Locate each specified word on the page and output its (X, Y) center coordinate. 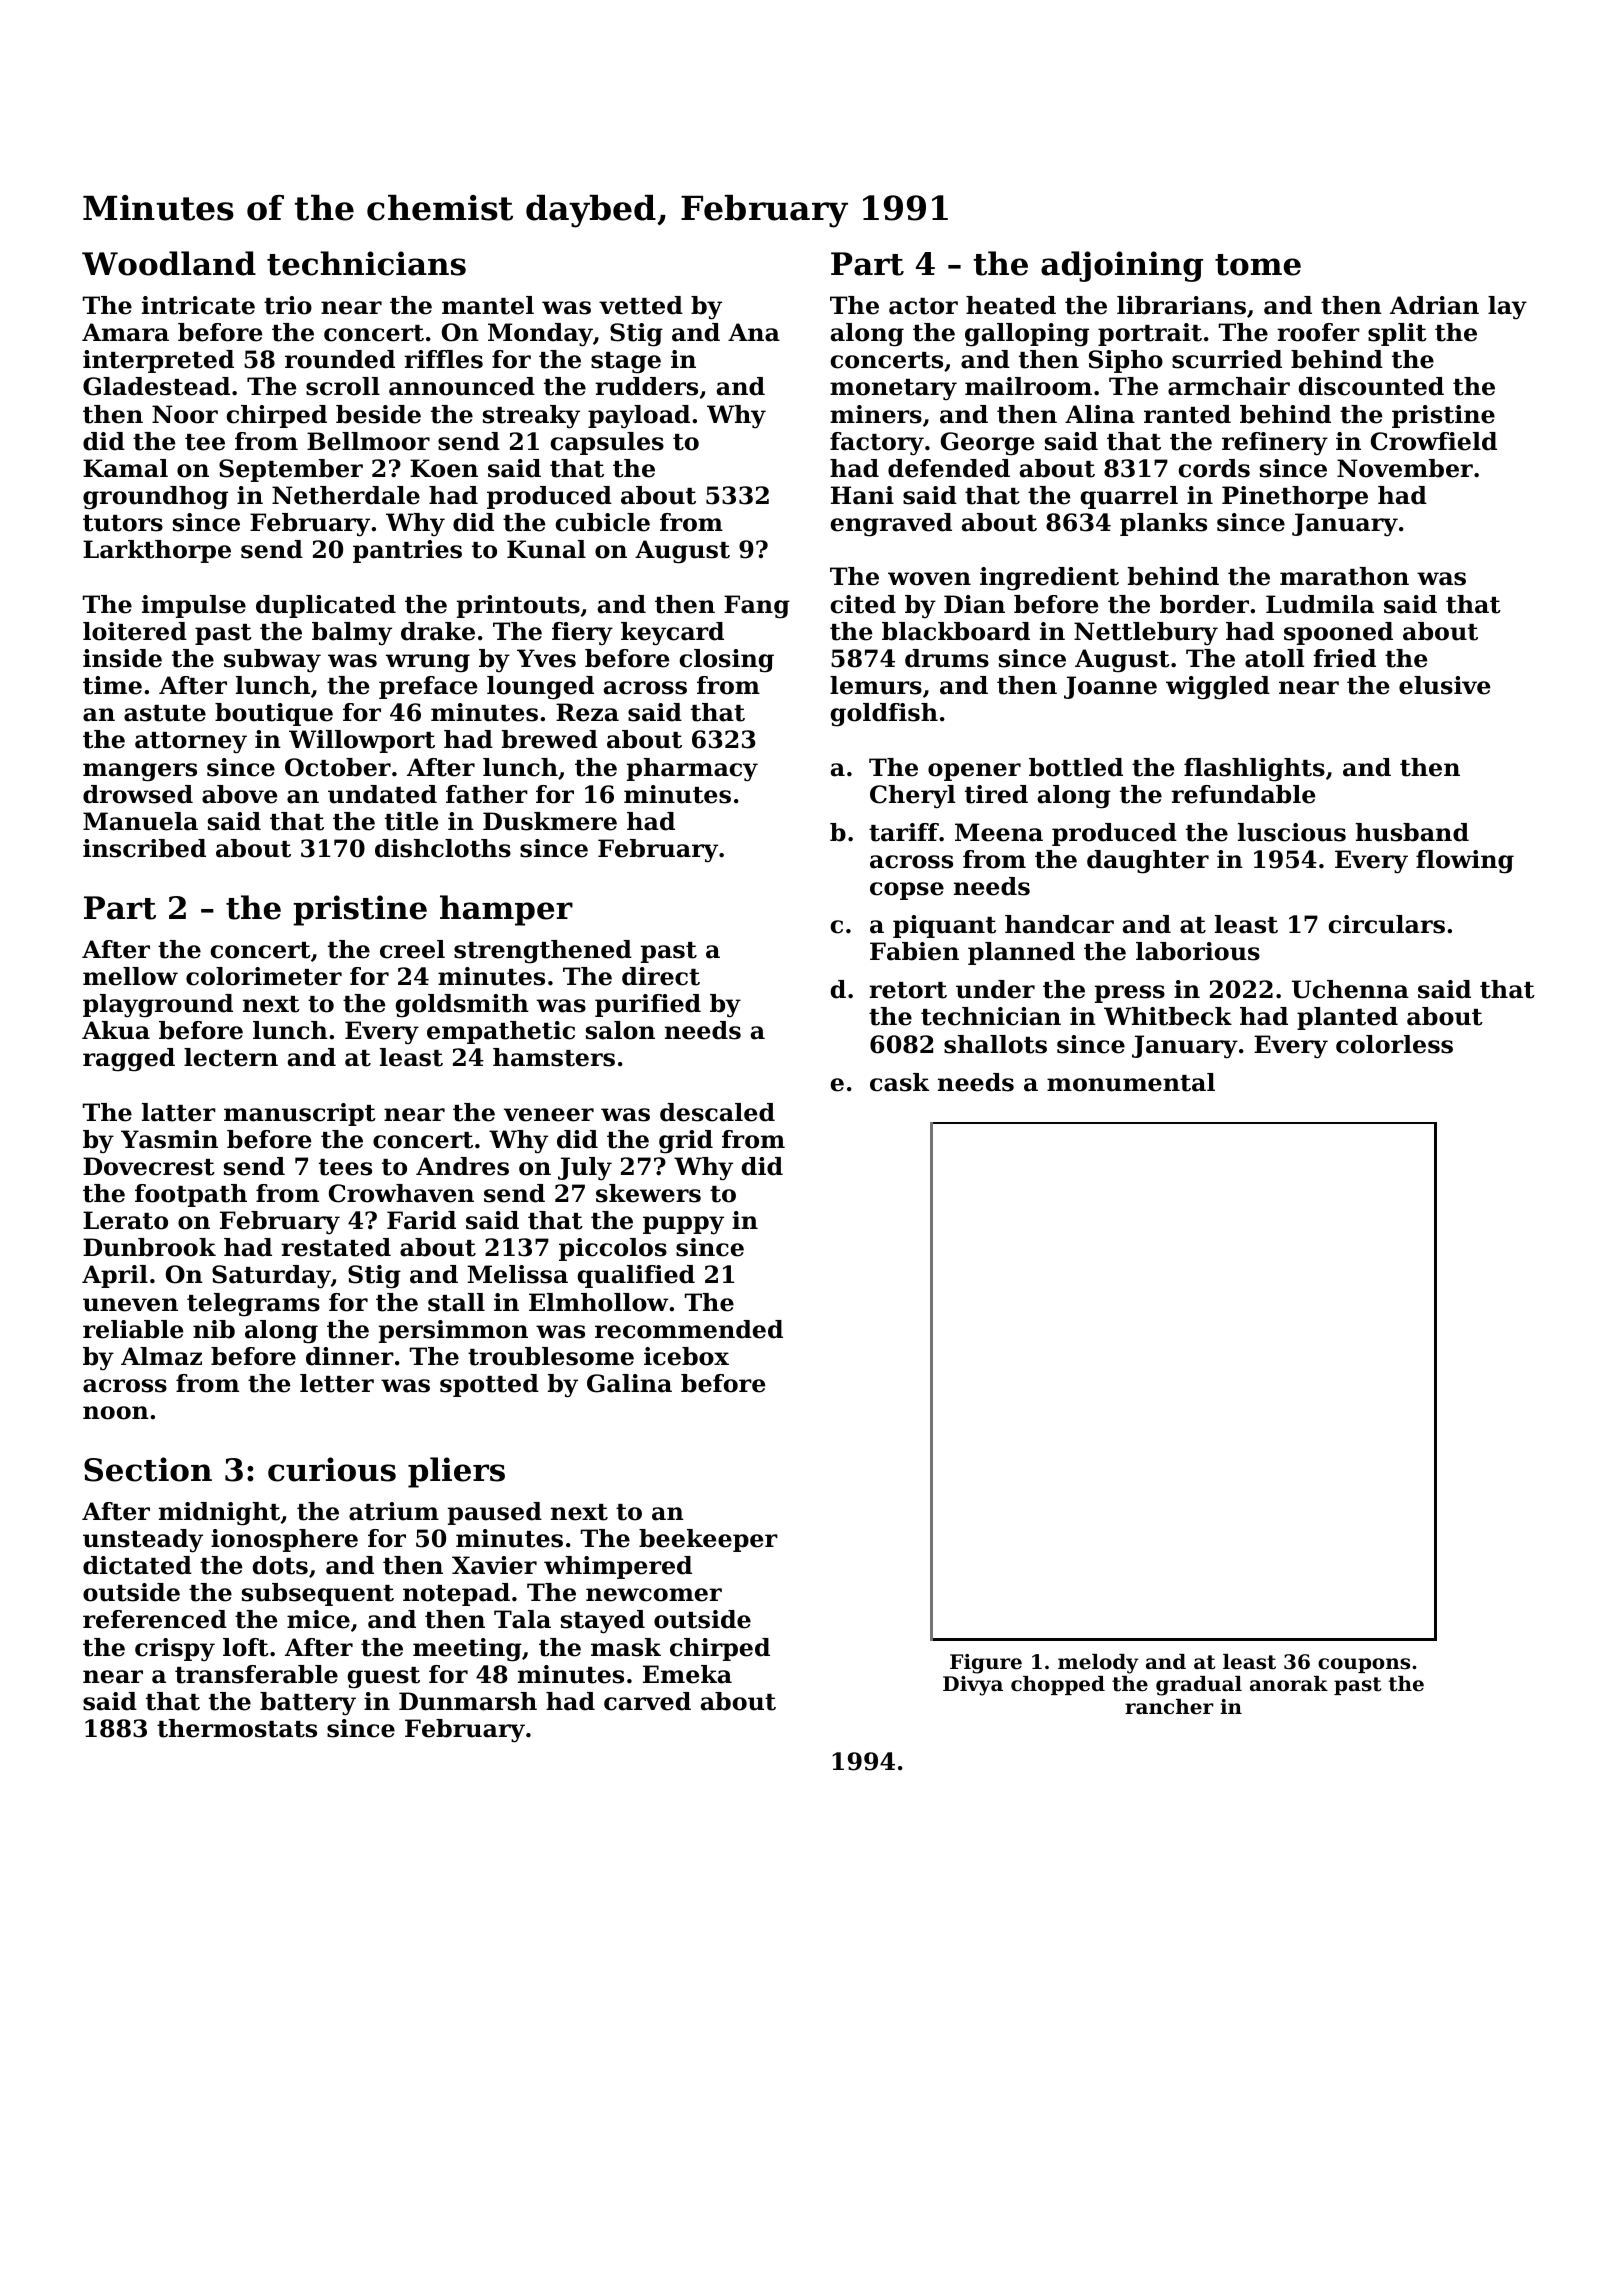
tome (1258, 265)
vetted (641, 305)
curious (332, 1469)
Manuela (140, 821)
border (1204, 604)
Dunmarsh (468, 1701)
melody (1098, 1664)
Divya (973, 1686)
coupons (1364, 1665)
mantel (488, 305)
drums (947, 658)
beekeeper (708, 1540)
